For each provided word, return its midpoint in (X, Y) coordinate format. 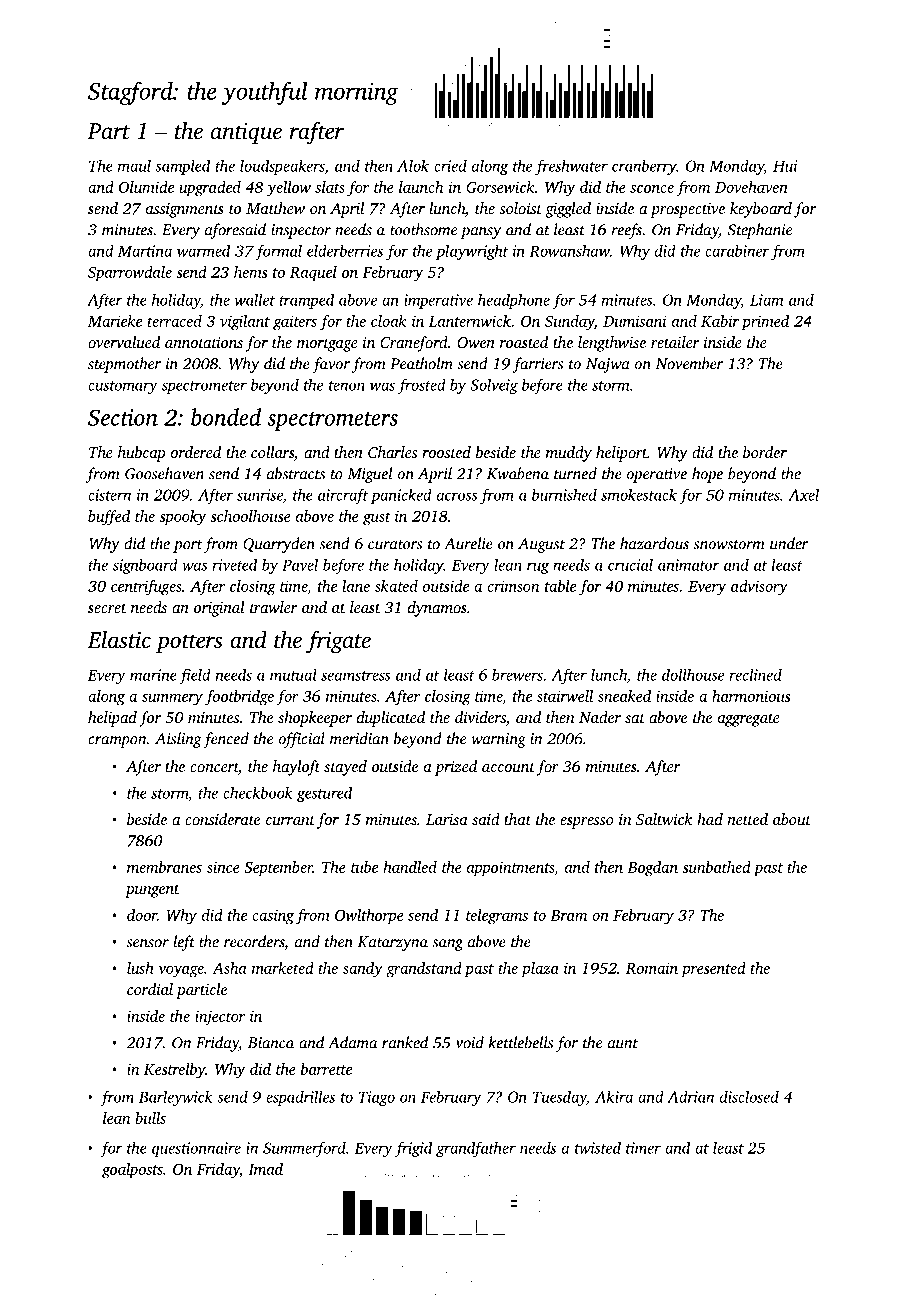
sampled (182, 167)
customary (123, 387)
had (710, 819)
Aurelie (468, 543)
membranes (164, 867)
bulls (150, 1118)
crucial (630, 565)
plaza (540, 970)
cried (450, 166)
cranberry (644, 167)
